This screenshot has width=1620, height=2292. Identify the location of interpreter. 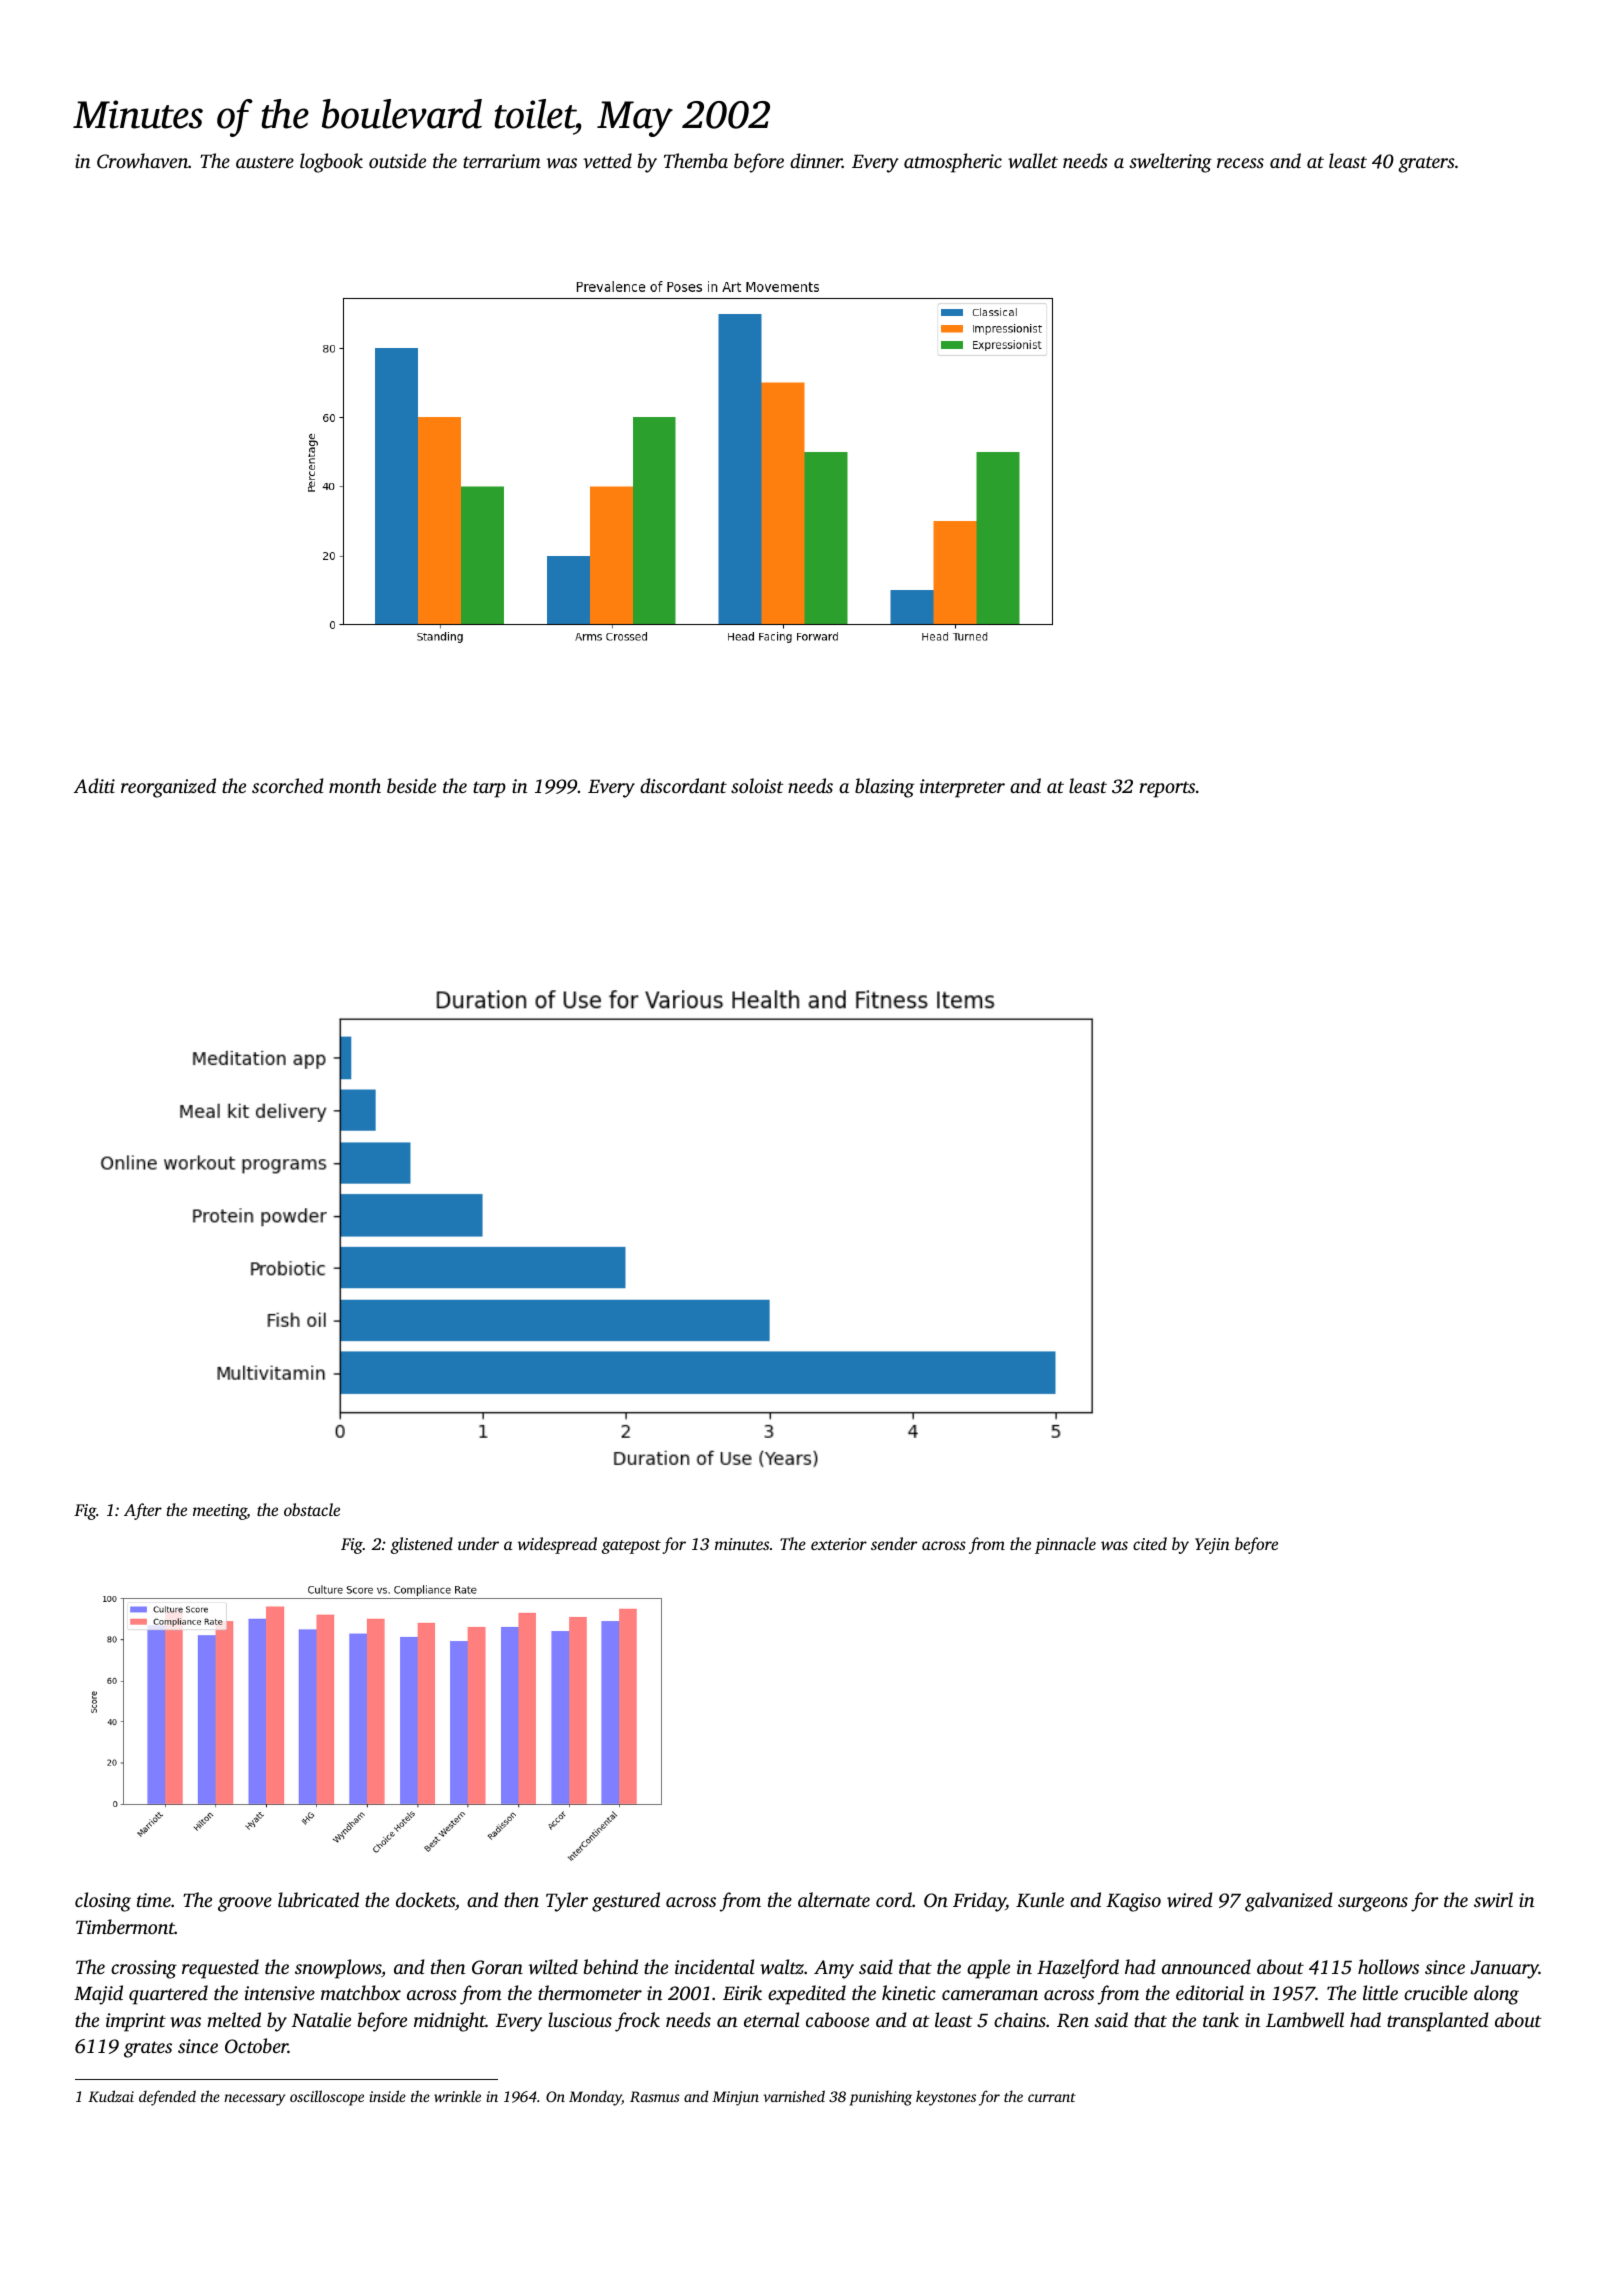
(962, 788).
